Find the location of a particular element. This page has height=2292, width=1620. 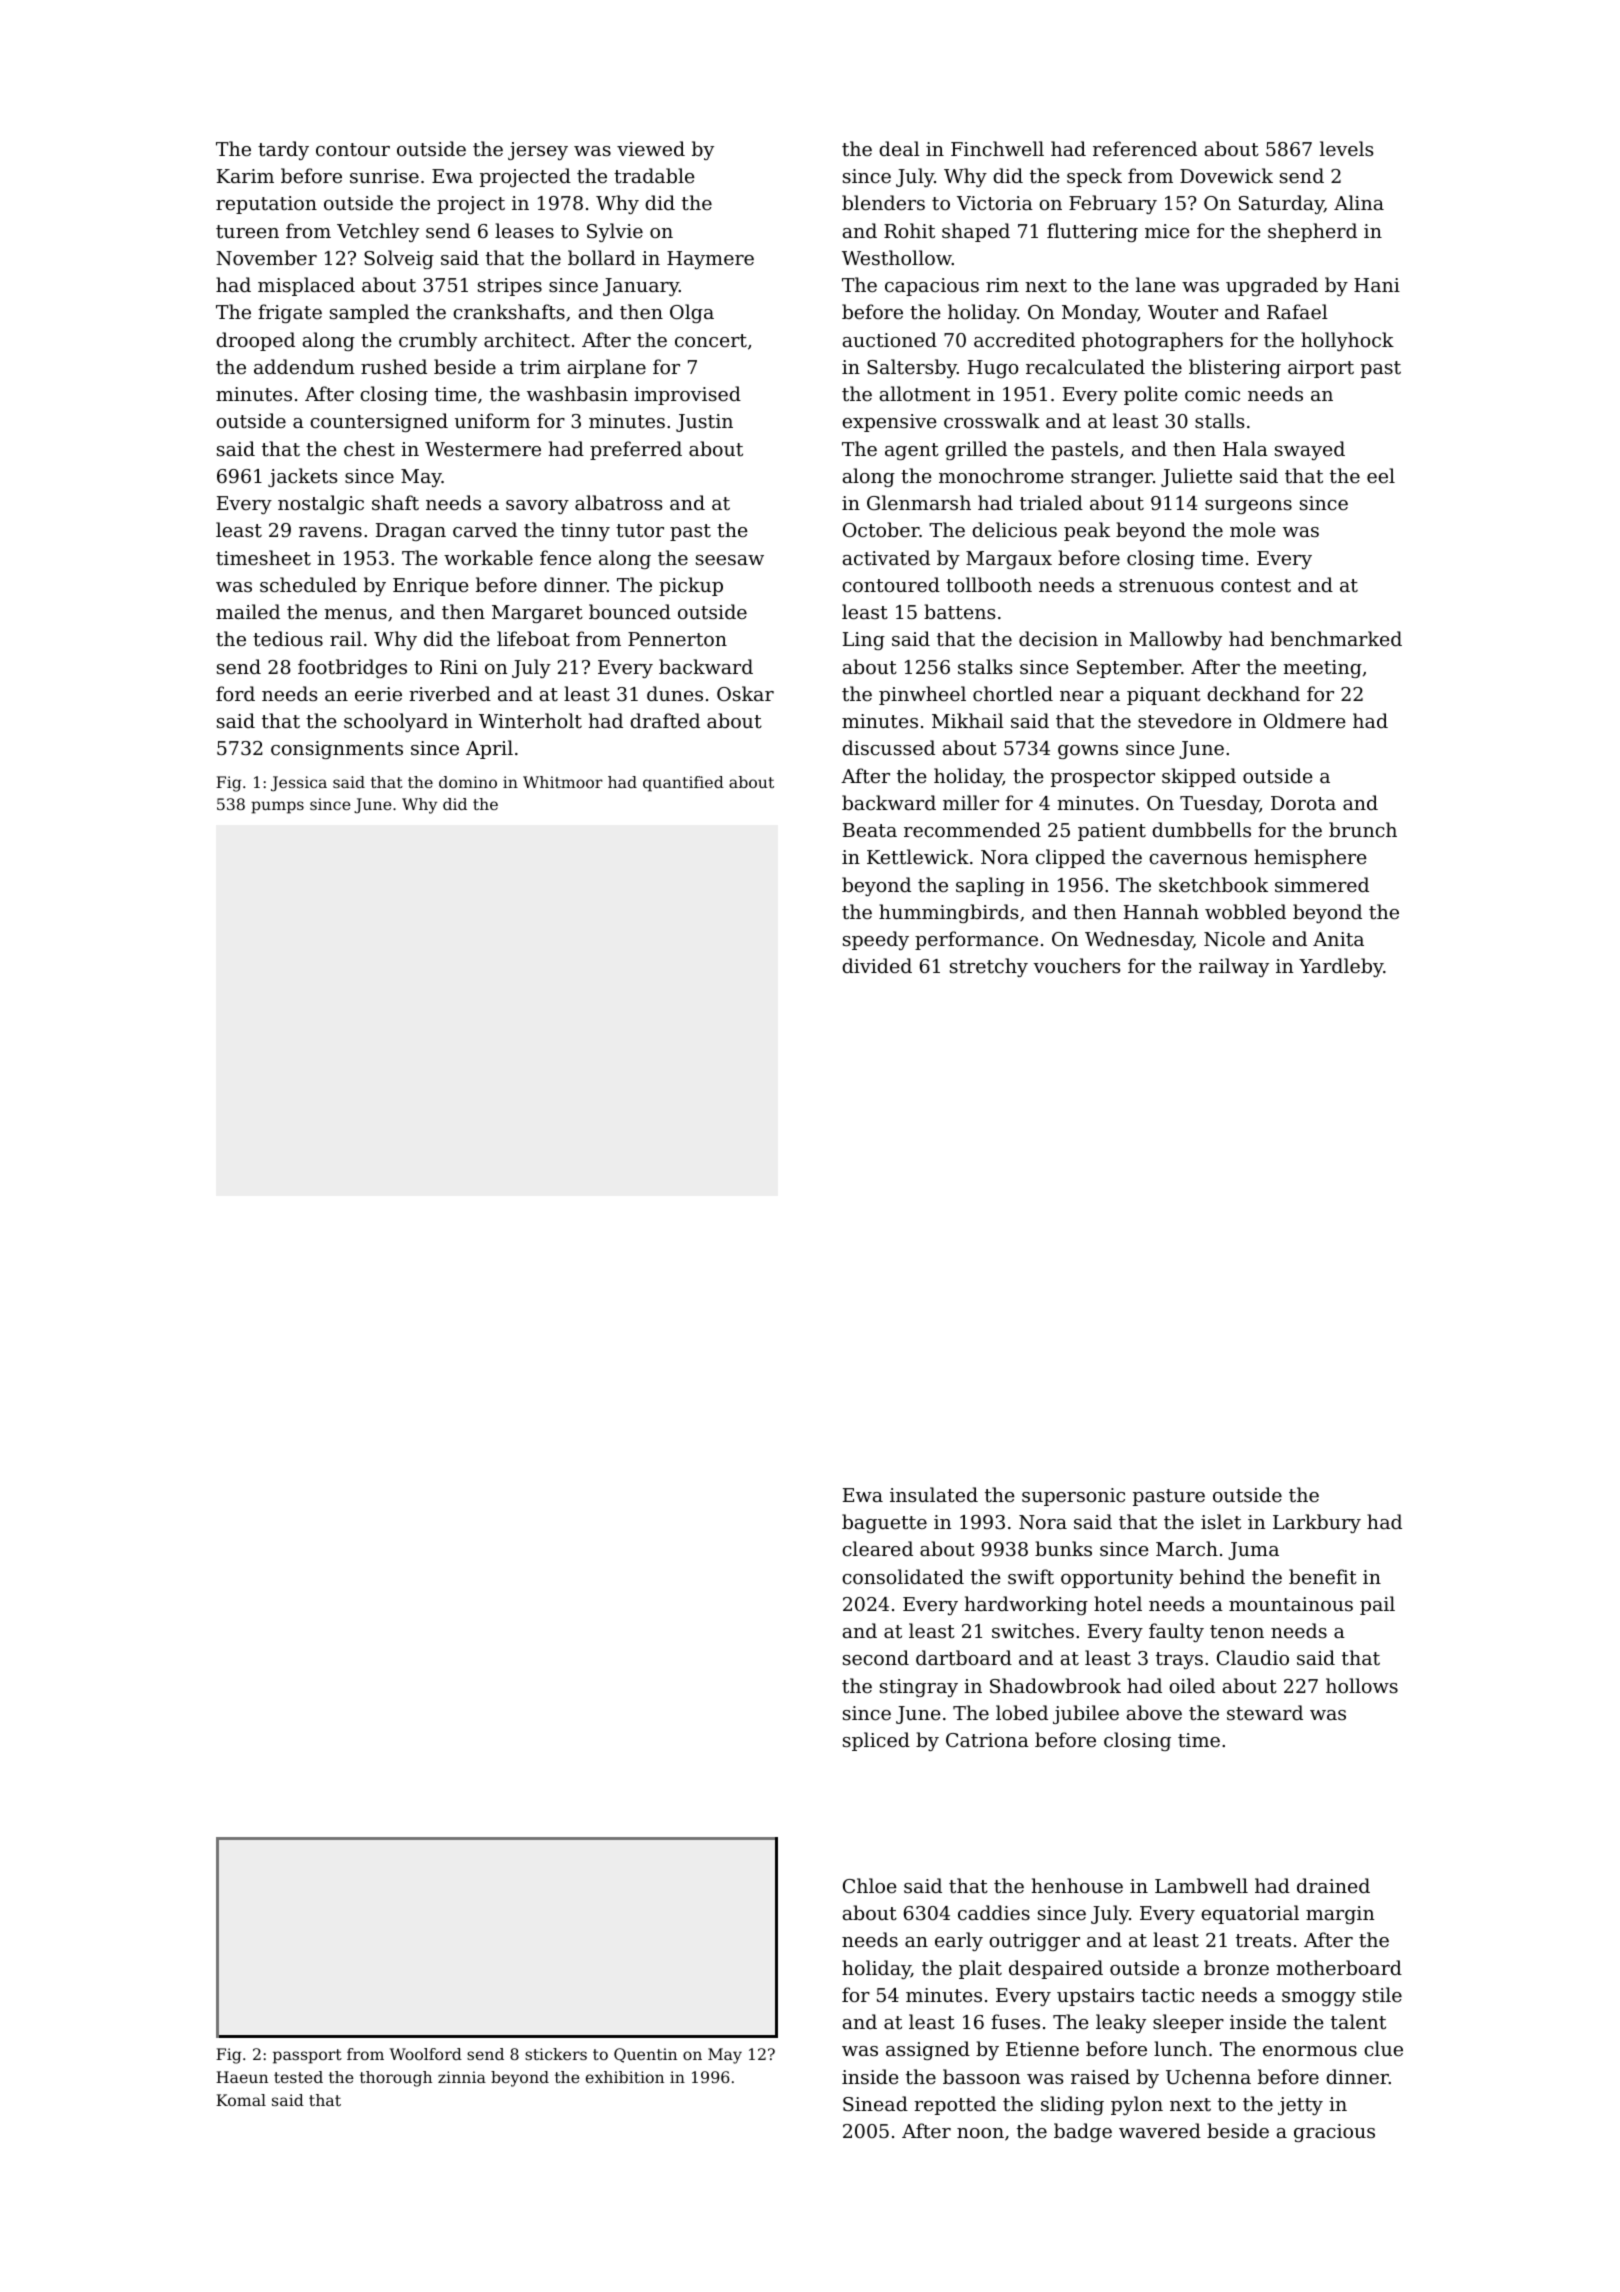

Wouter is located at coordinates (1183, 312).
